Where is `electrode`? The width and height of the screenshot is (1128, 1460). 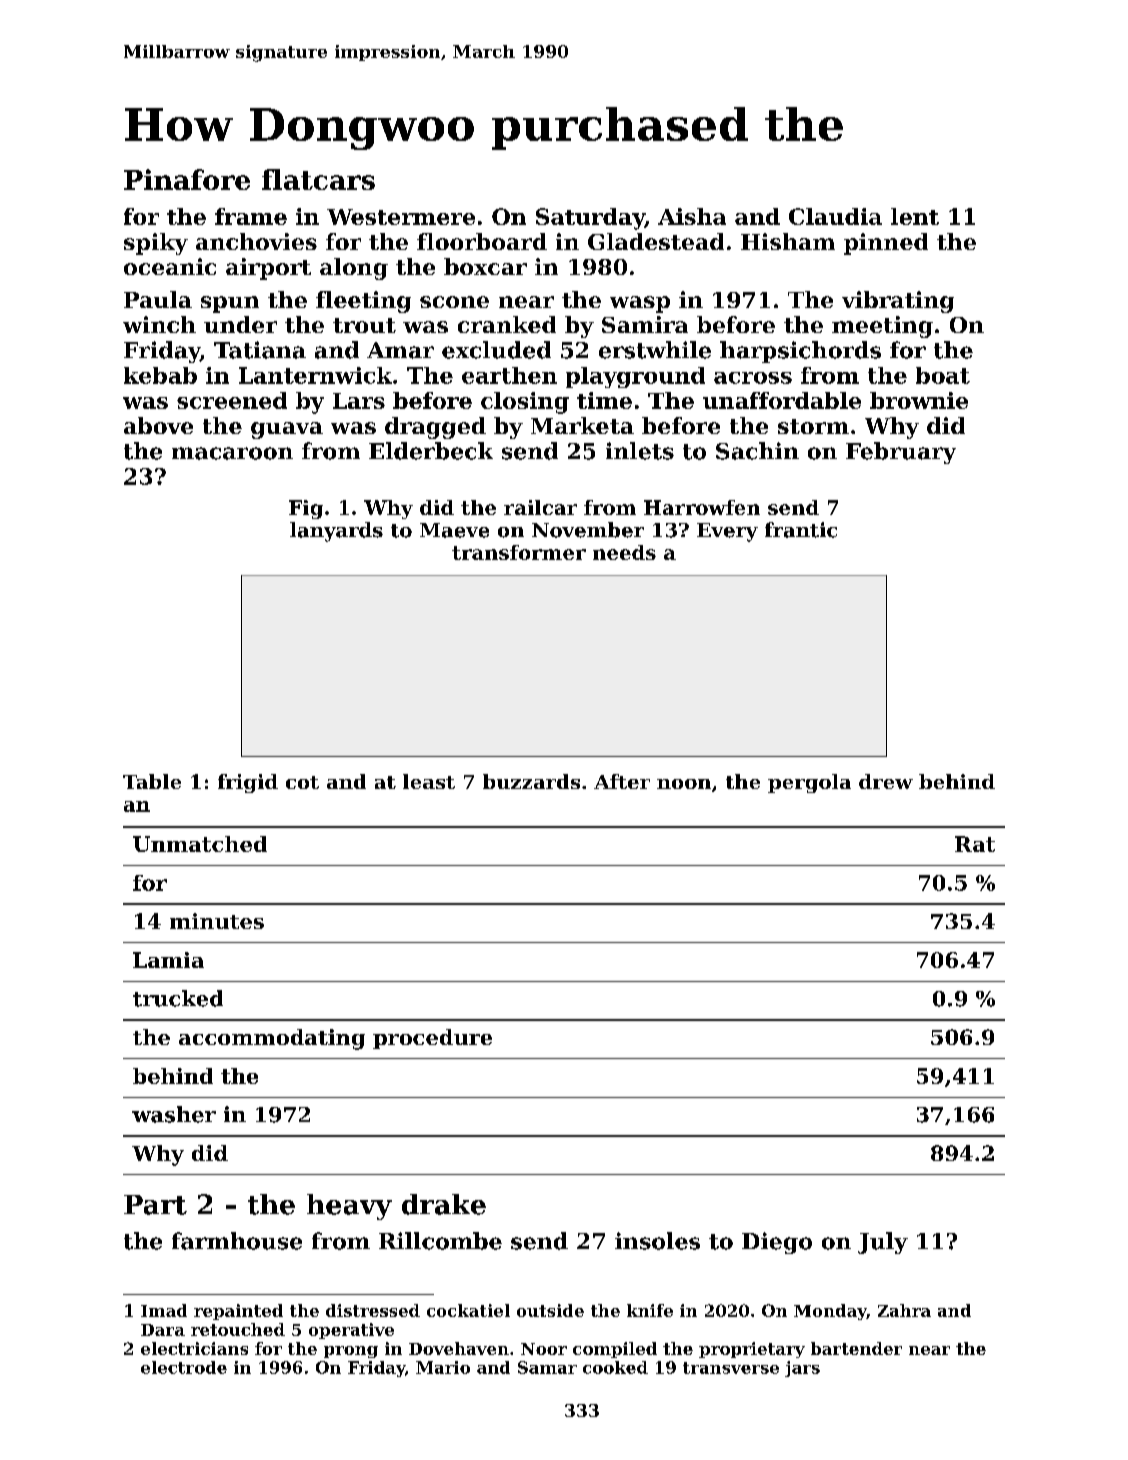 electrode is located at coordinates (184, 1367).
